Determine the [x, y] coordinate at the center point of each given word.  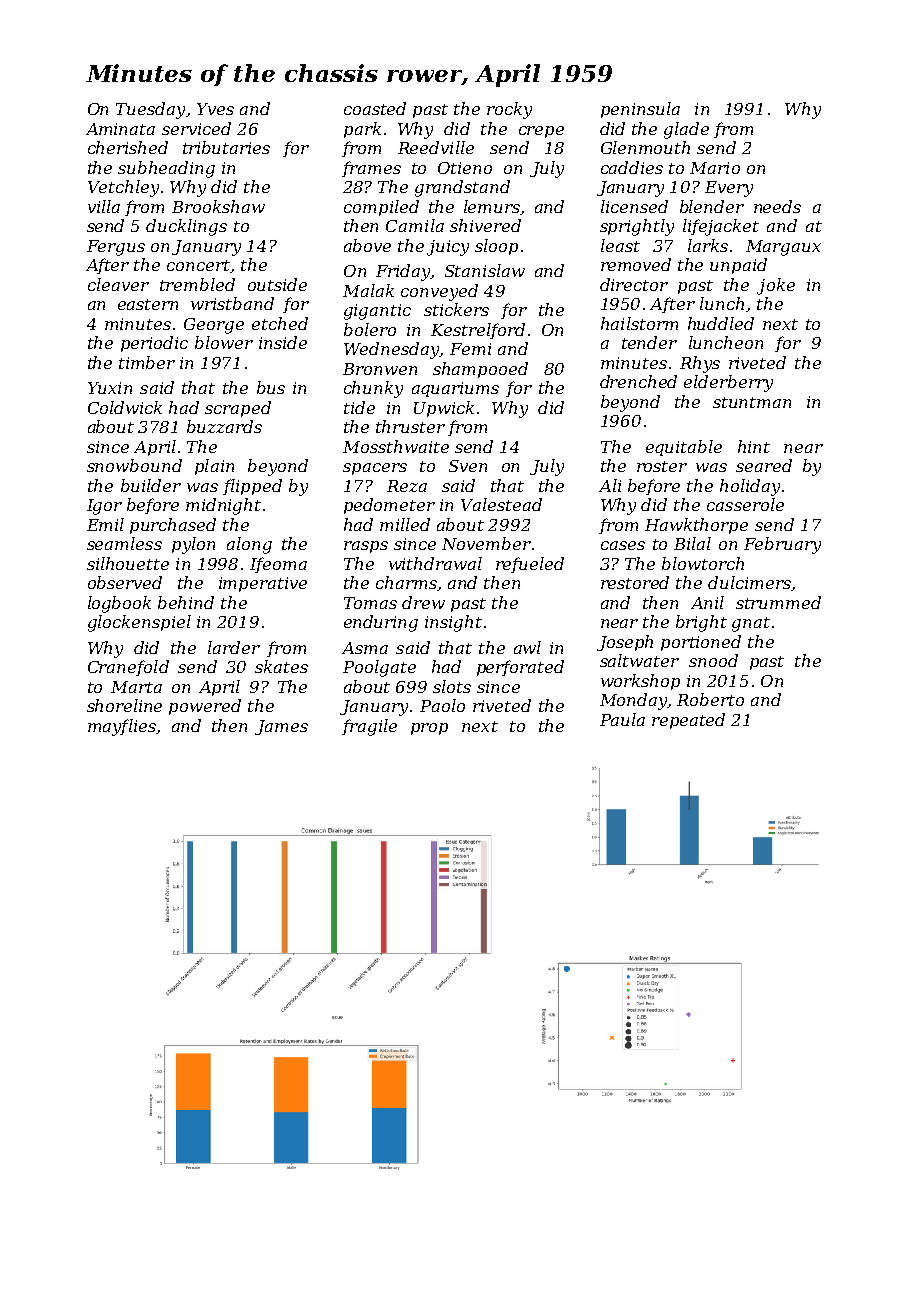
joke [776, 286]
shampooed [480, 370]
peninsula [640, 110]
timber [147, 362]
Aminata [120, 129]
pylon [193, 545]
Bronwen [380, 369]
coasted [375, 108]
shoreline [124, 705]
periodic [154, 344]
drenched [638, 381]
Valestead [501, 504]
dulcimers [749, 582]
